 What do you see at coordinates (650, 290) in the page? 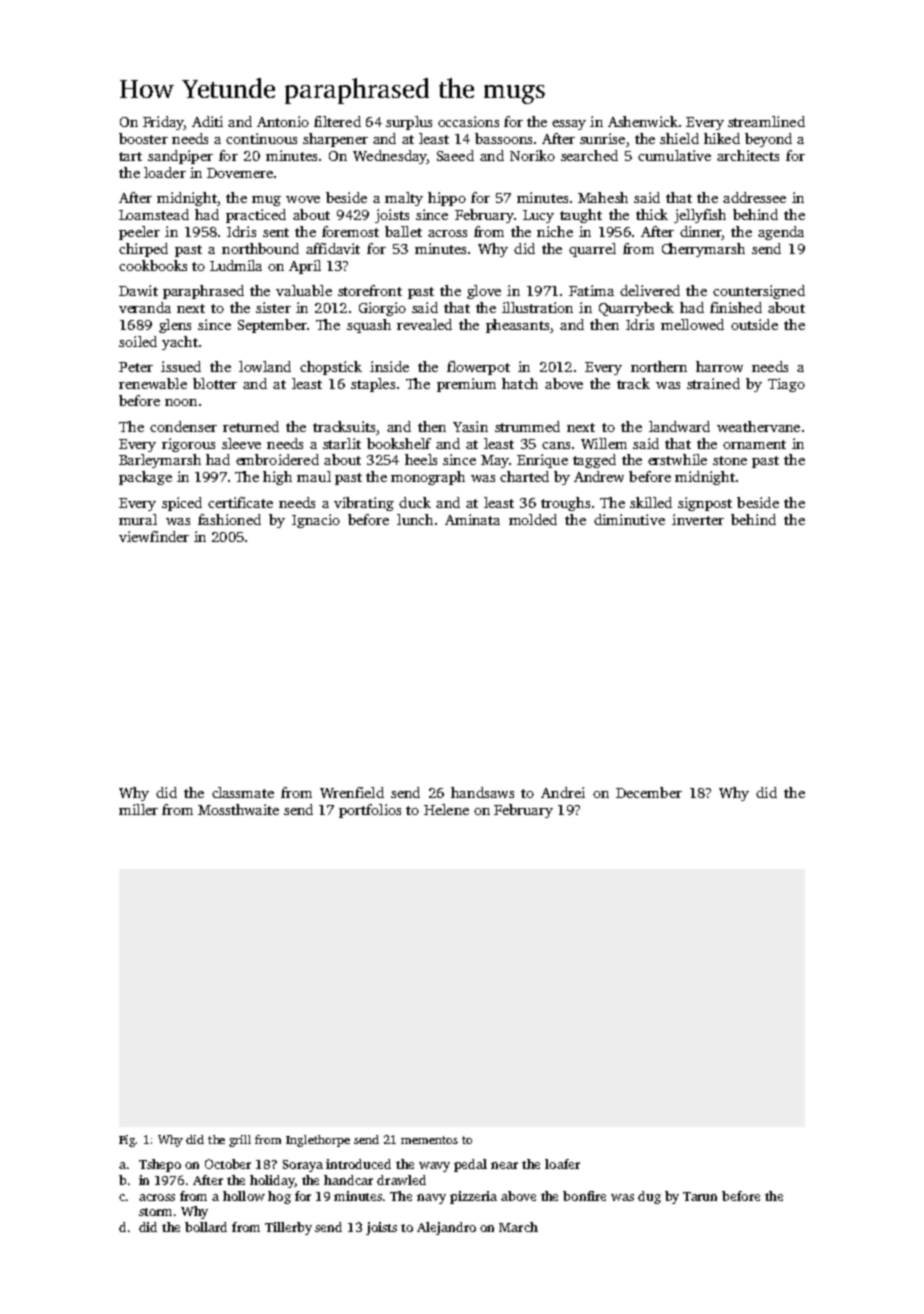
I see `delivered` at bounding box center [650, 290].
